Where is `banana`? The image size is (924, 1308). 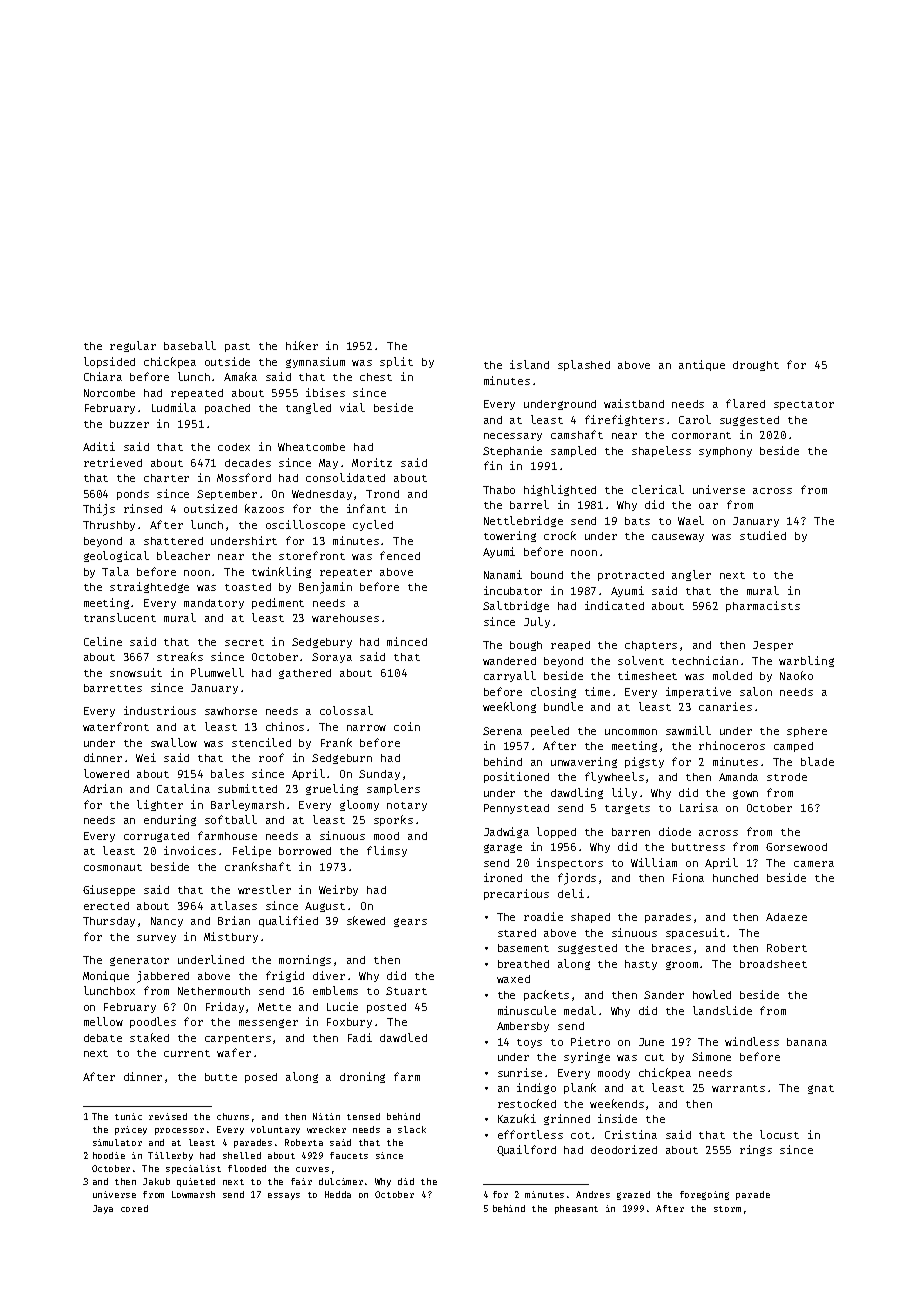
banana is located at coordinates (807, 1042).
